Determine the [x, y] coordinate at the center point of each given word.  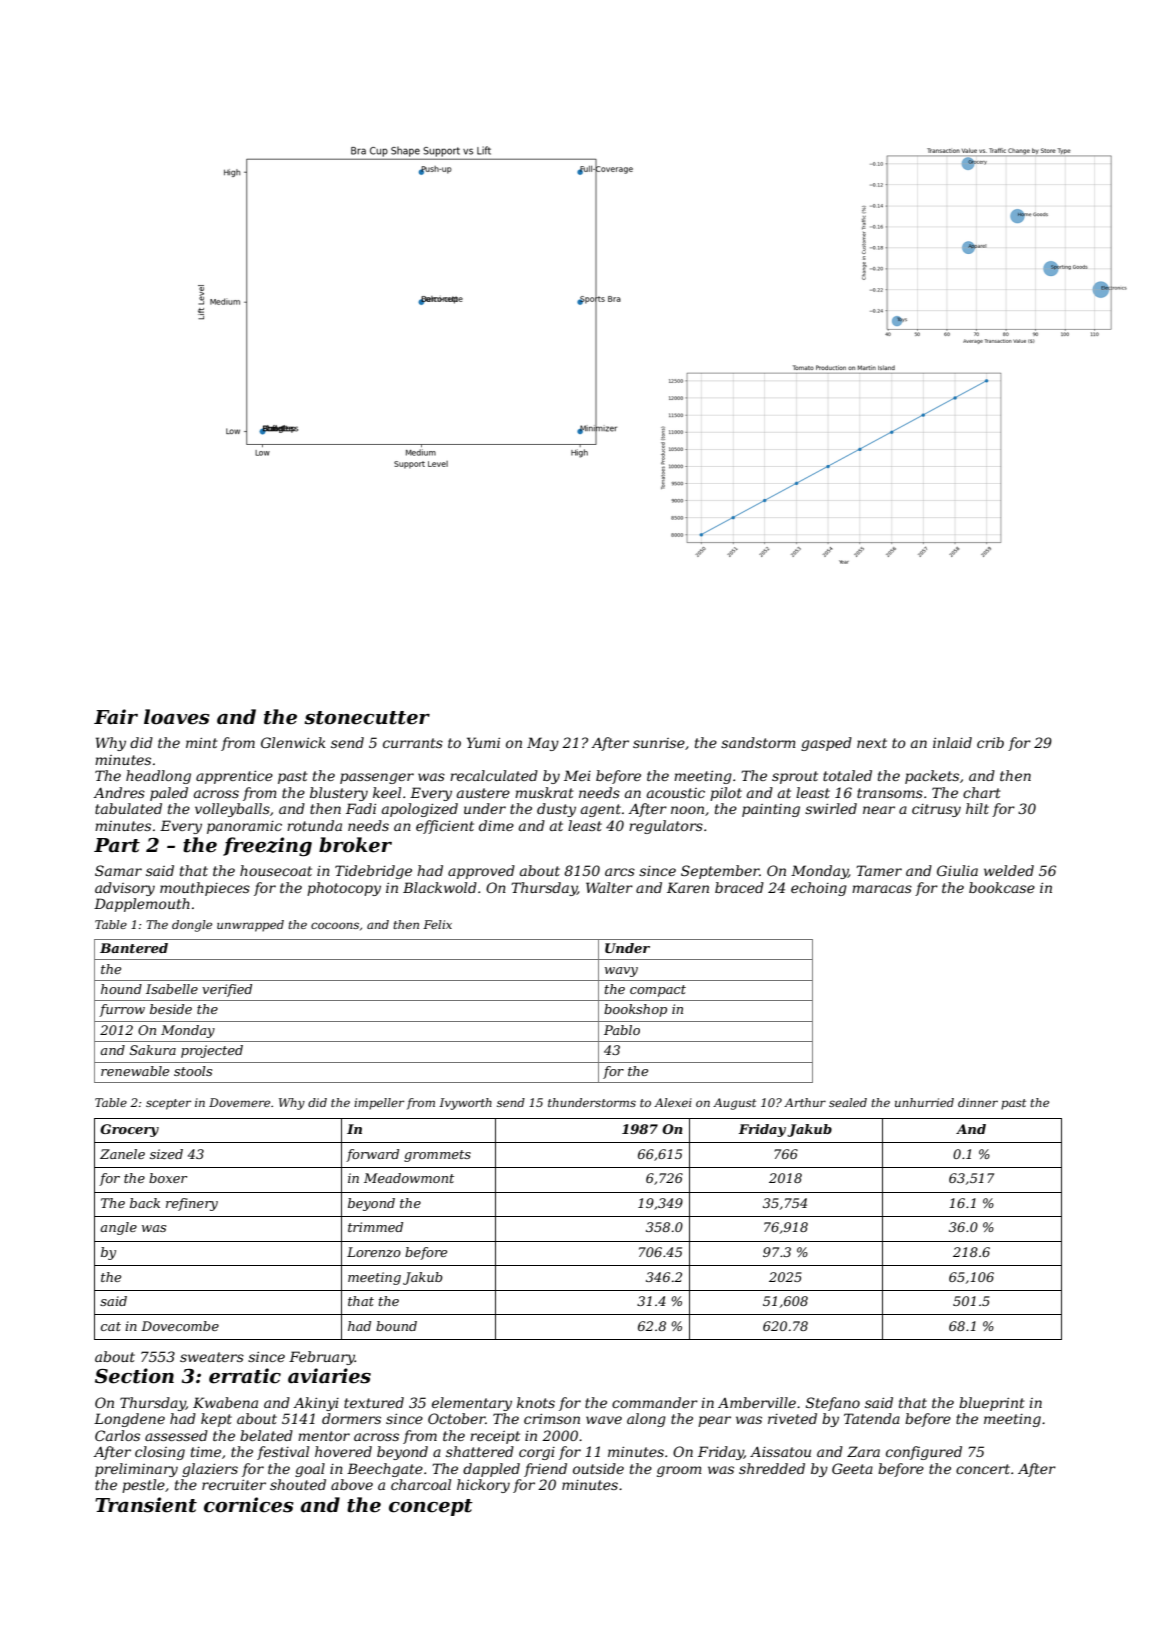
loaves [177, 717]
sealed [848, 1102]
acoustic [676, 793]
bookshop [635, 1010]
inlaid [952, 742]
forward [372, 1155]
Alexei [673, 1102]
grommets [437, 1156]
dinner [978, 1102]
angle [118, 1228]
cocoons [335, 925]
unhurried [924, 1102]
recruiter [234, 1485]
